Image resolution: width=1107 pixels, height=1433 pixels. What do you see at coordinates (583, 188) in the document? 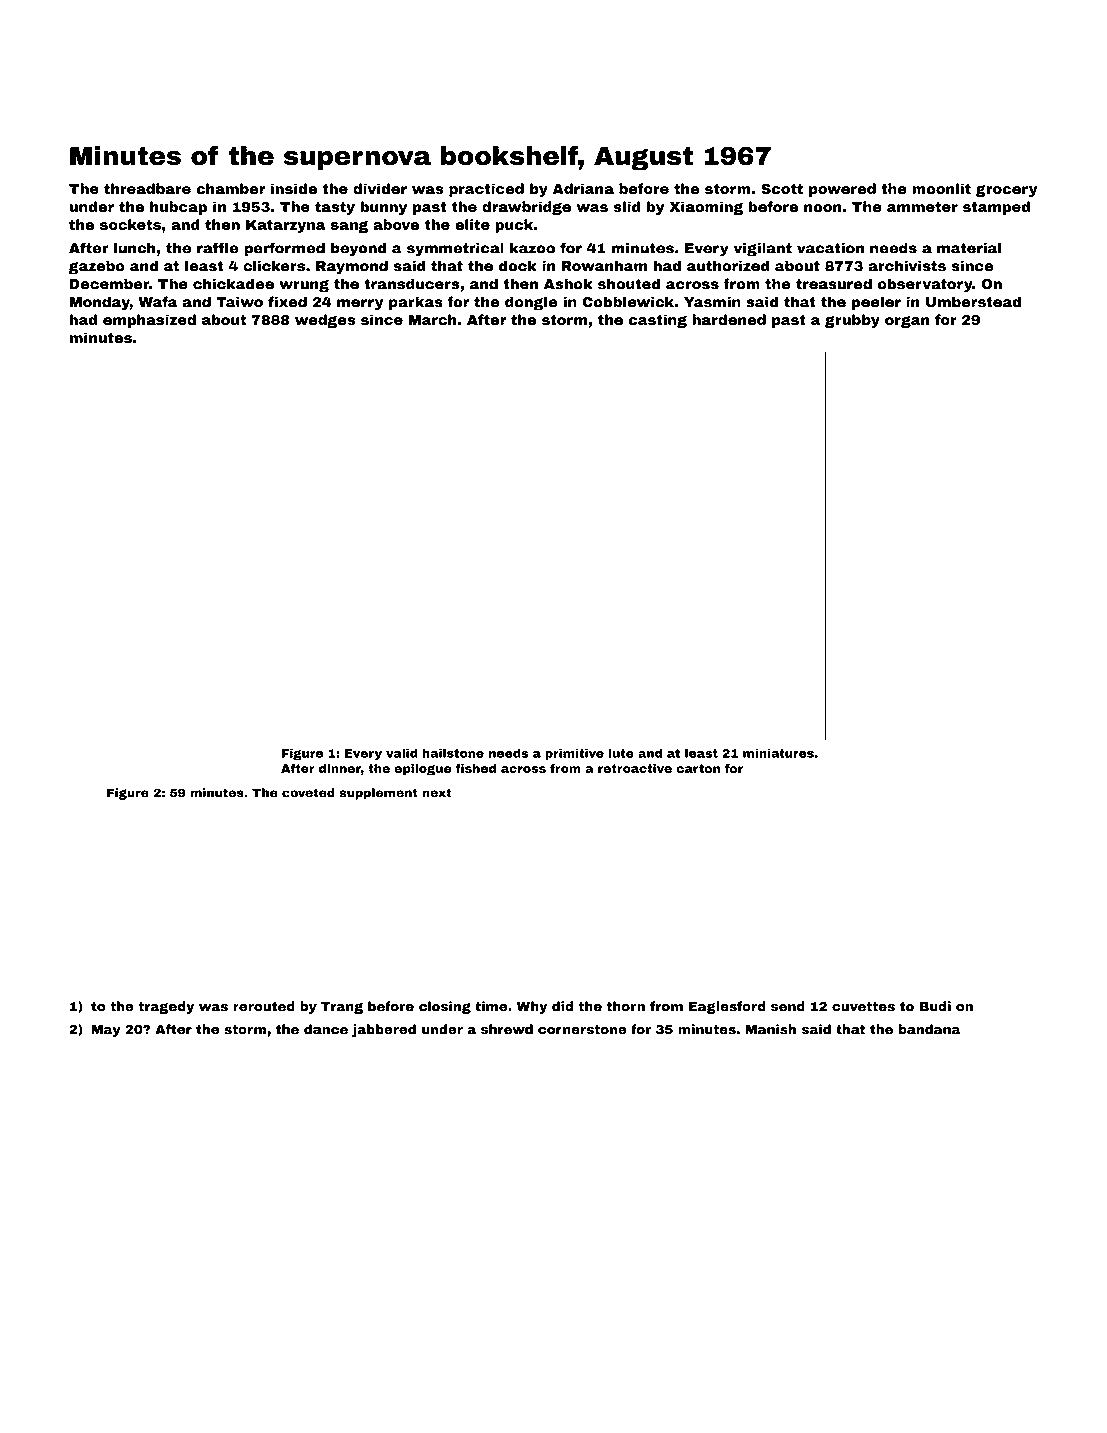
I see `Adriana` at bounding box center [583, 188].
